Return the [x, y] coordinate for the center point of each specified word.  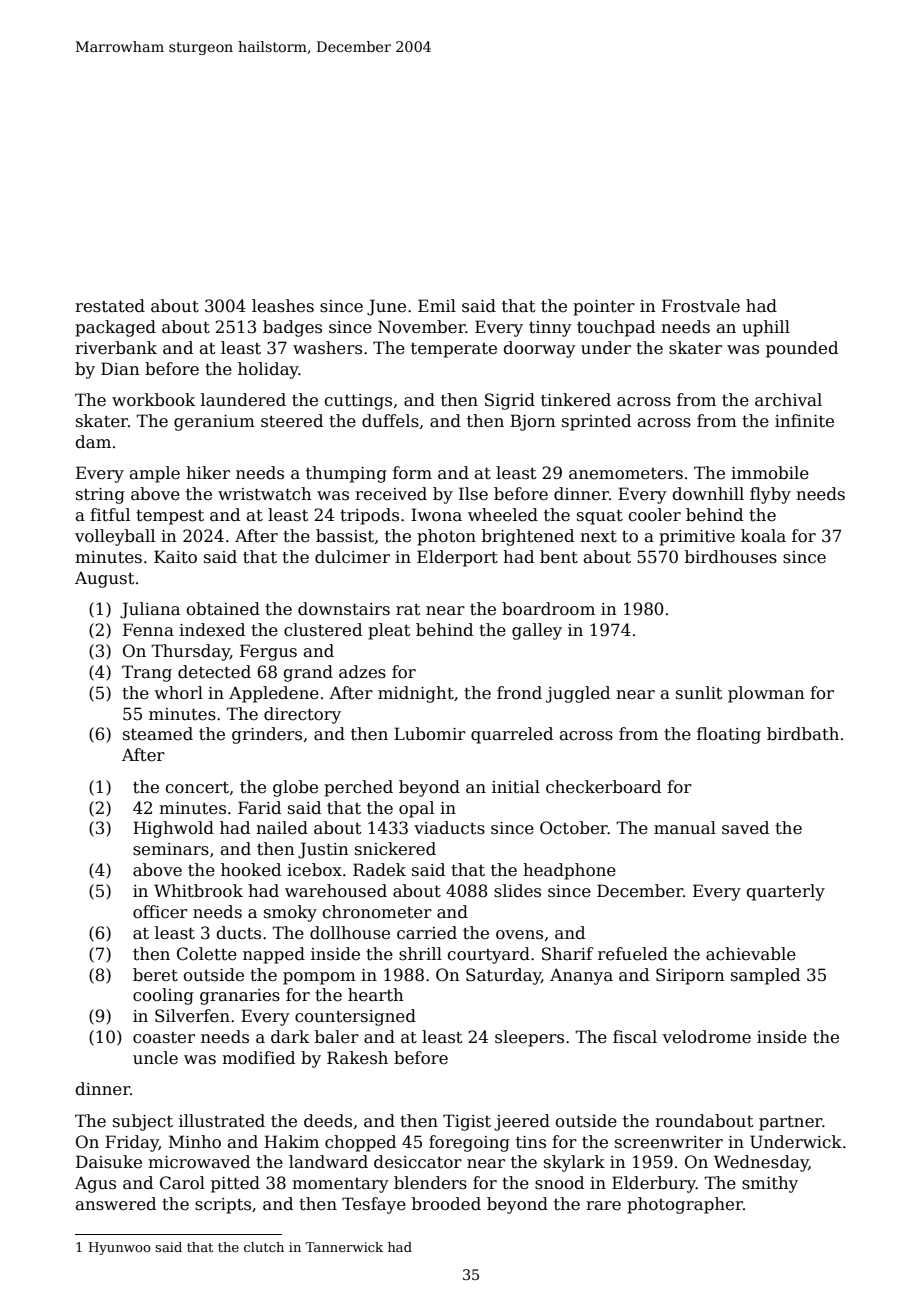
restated [110, 306]
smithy [770, 1184]
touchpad [616, 328]
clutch [264, 1247]
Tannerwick [344, 1247]
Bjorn [533, 422]
